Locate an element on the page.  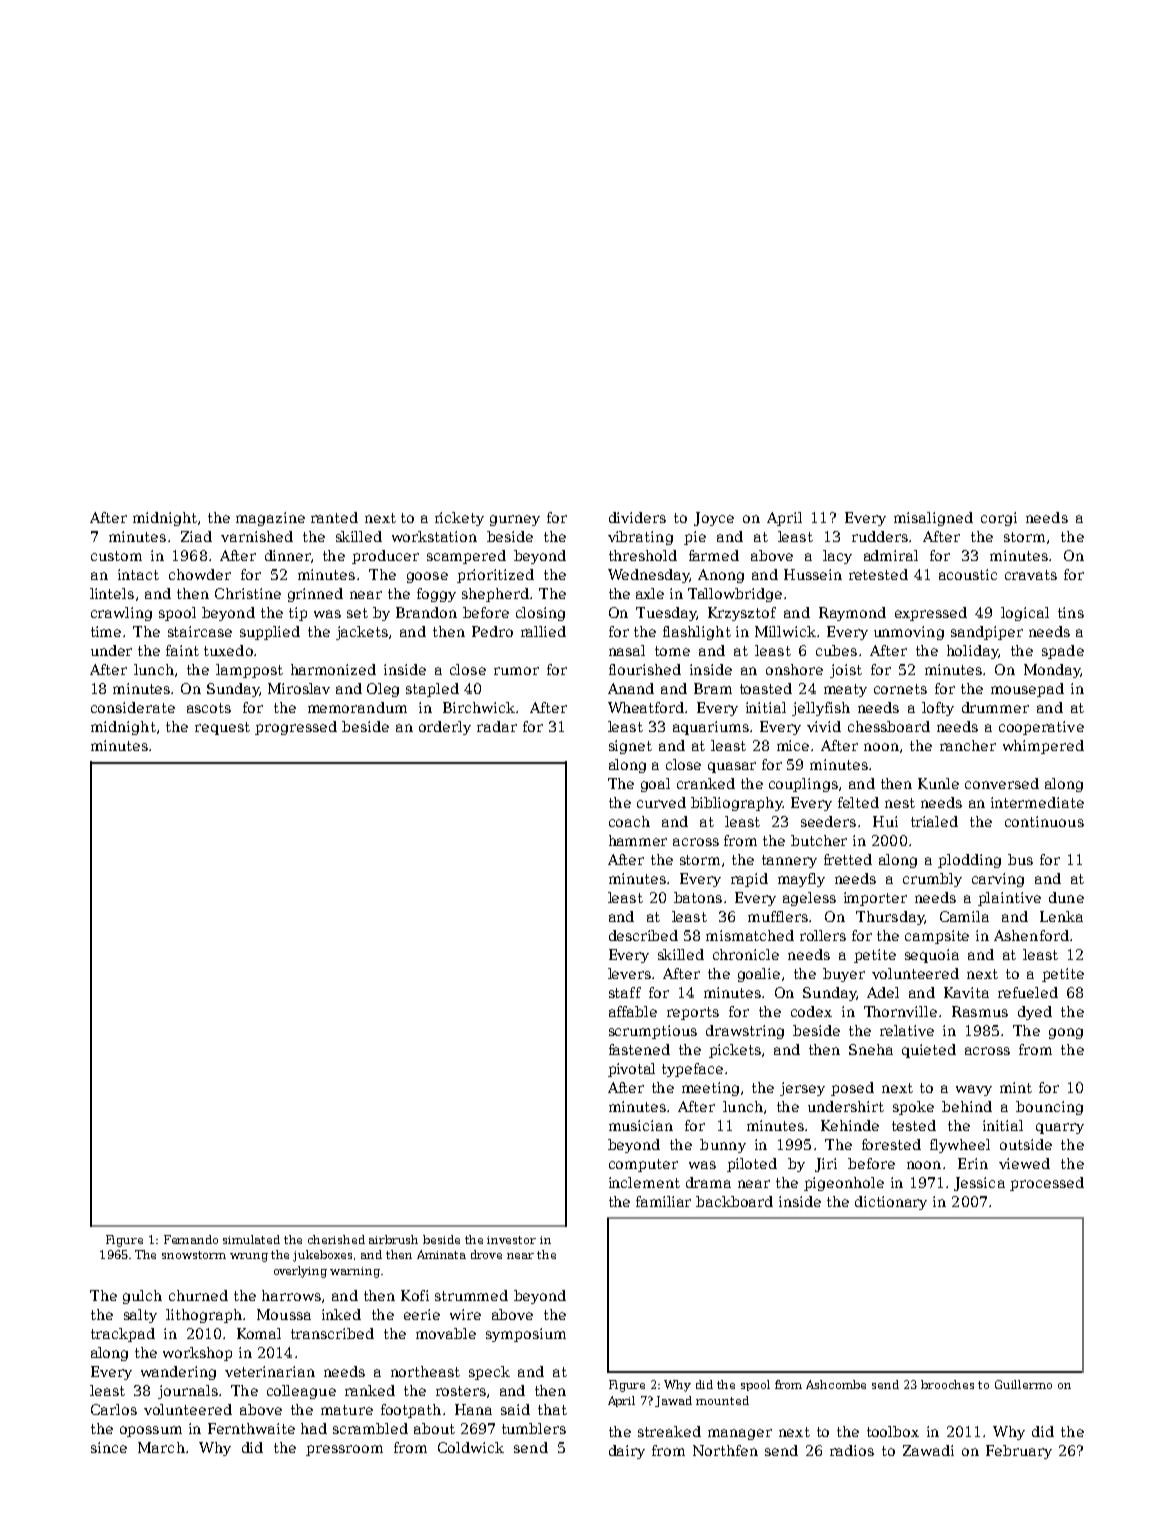
staff is located at coordinates (625, 992).
